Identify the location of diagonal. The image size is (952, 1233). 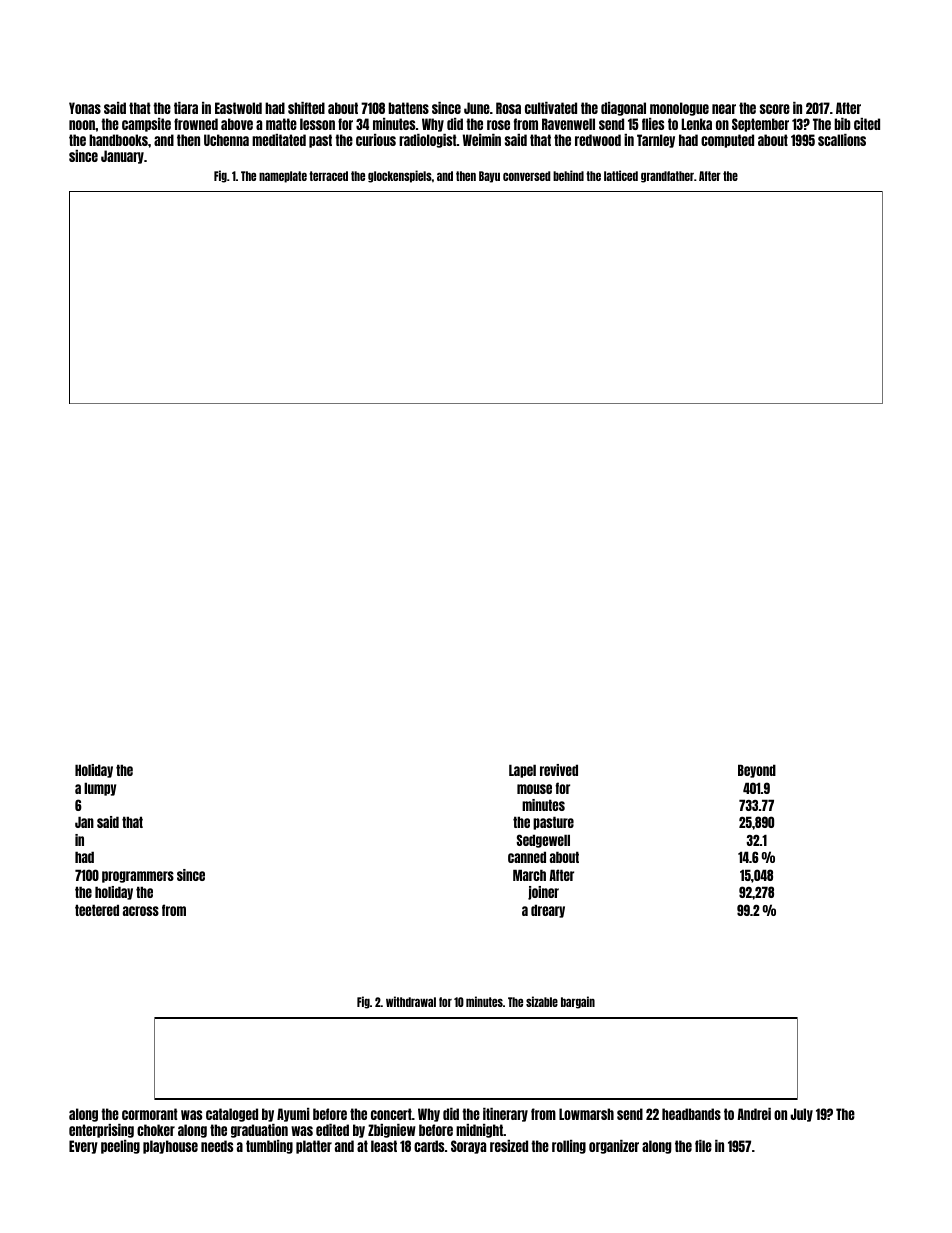
(623, 109).
